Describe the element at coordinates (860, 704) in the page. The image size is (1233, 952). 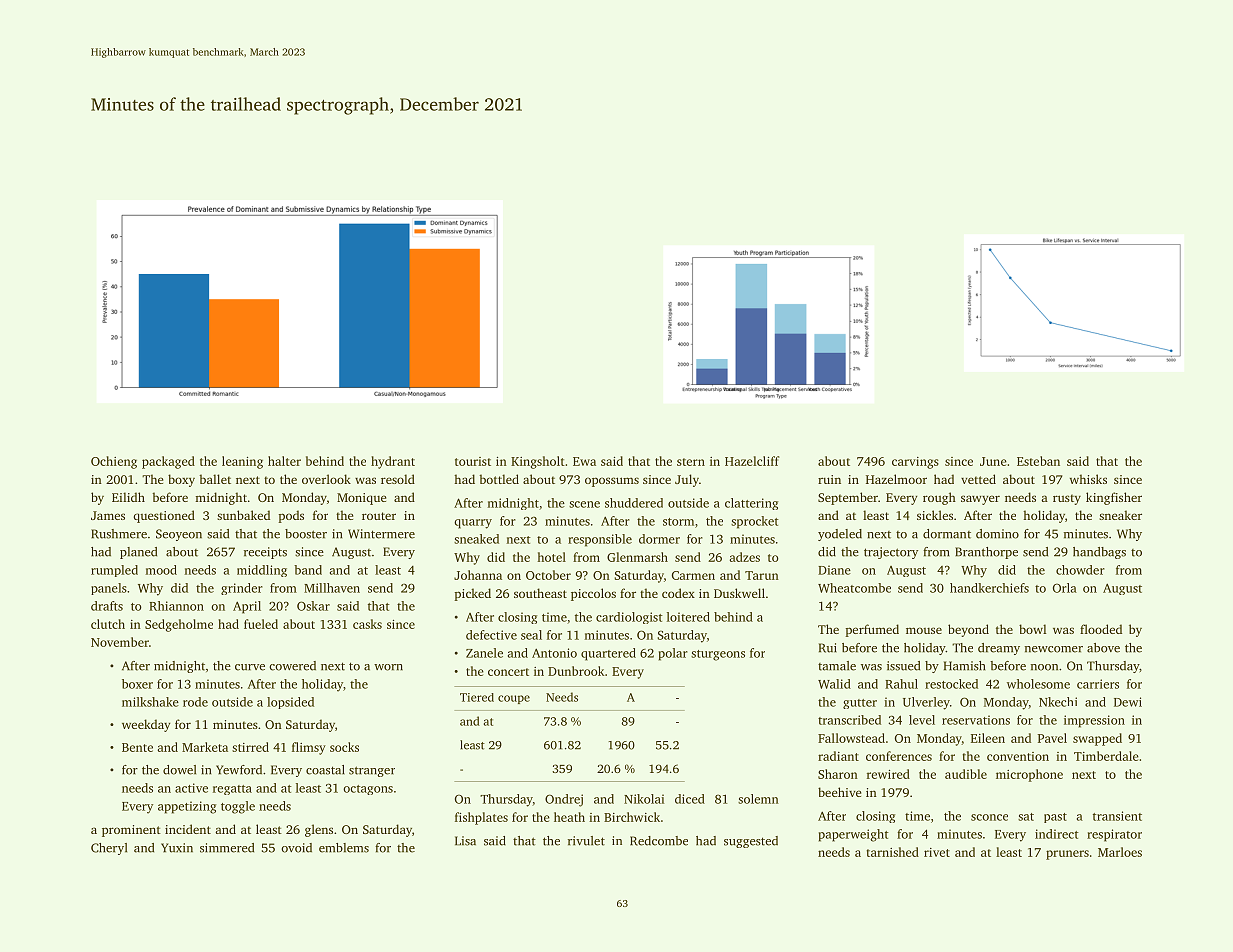
I see `gutter` at that location.
